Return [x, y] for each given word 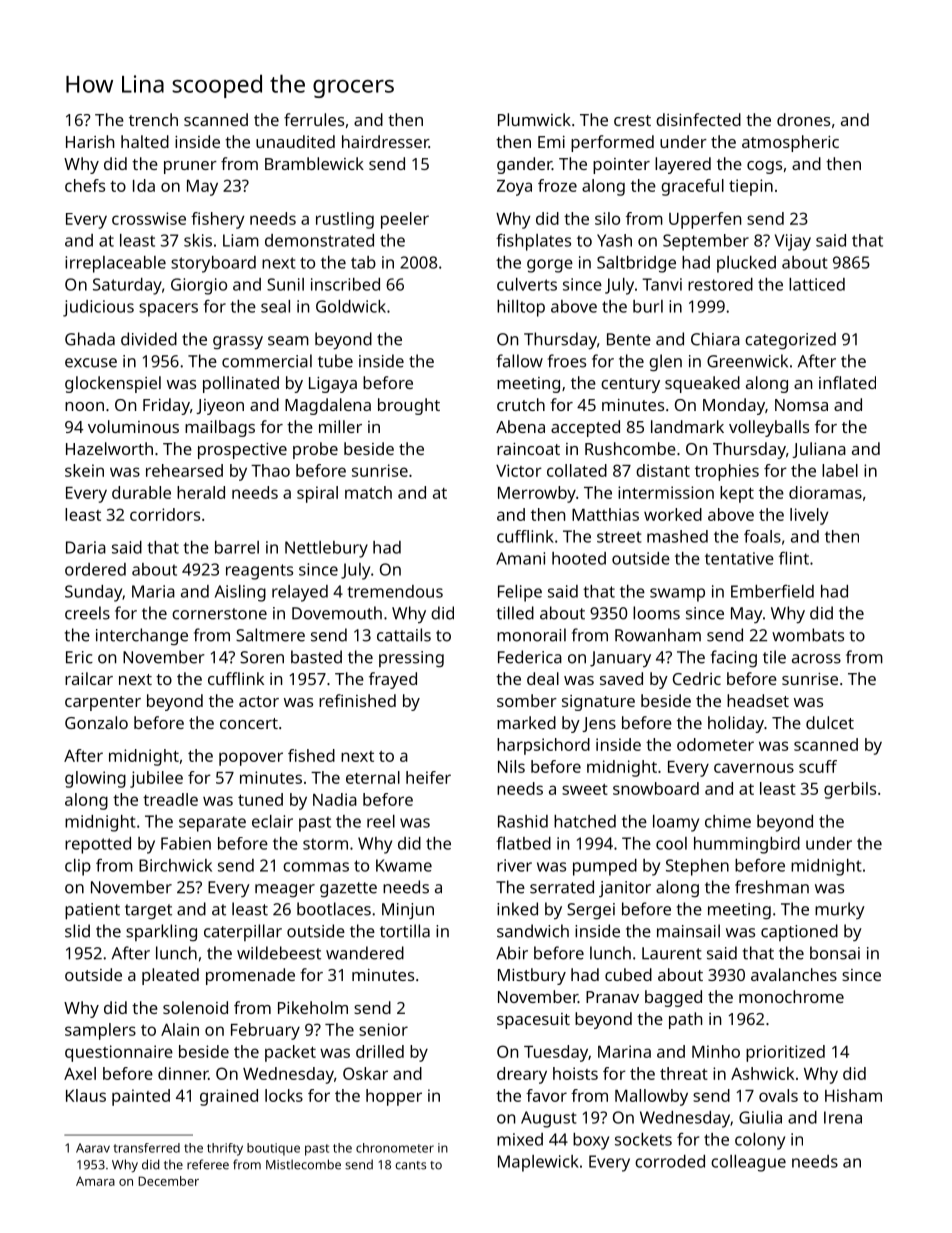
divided [149, 339]
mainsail [688, 931]
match [368, 492]
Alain [180, 1029]
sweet [585, 789]
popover [251, 759]
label [840, 470]
